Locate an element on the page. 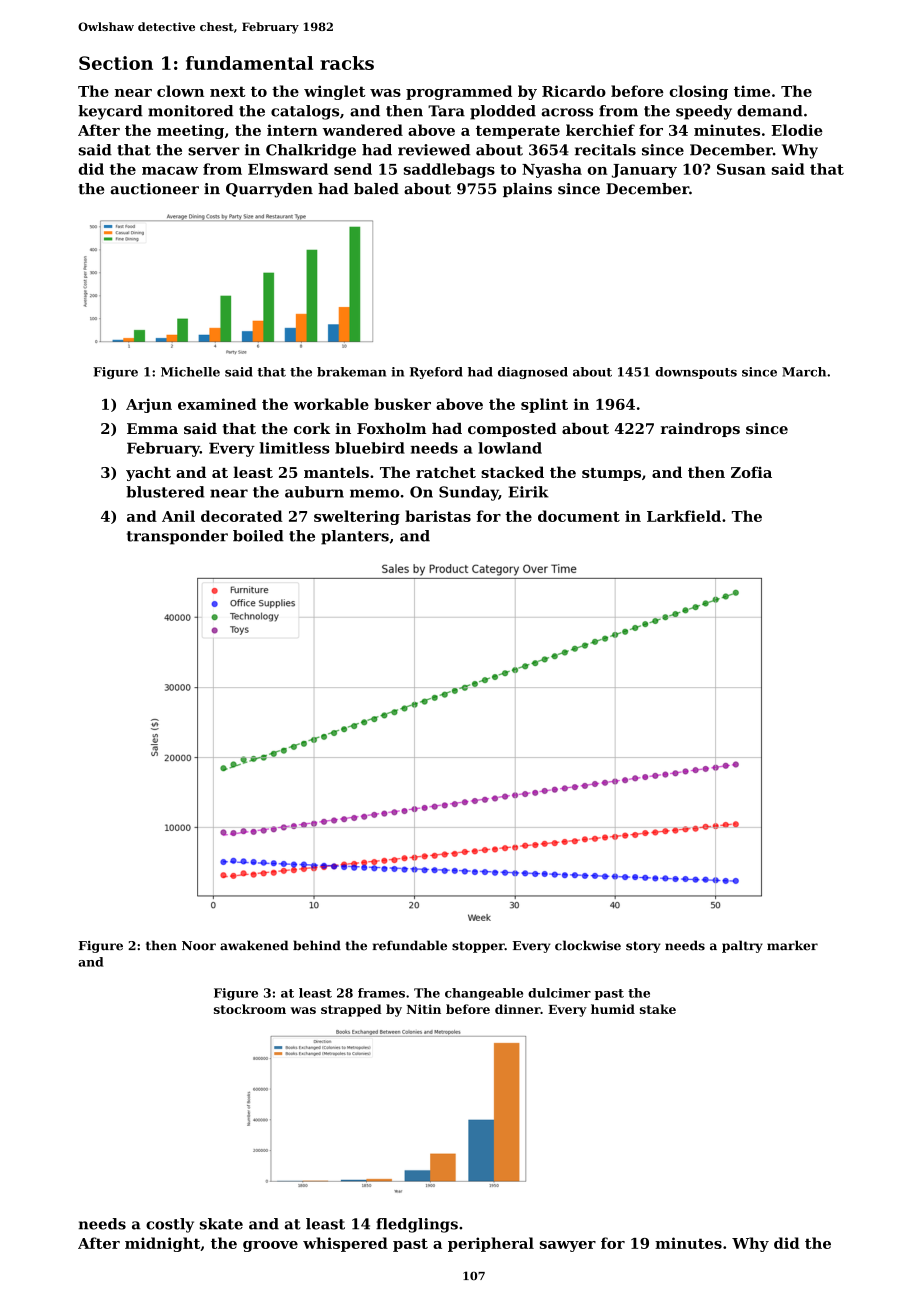 This page has height=1308, width=924. awakened is located at coordinates (254, 945).
